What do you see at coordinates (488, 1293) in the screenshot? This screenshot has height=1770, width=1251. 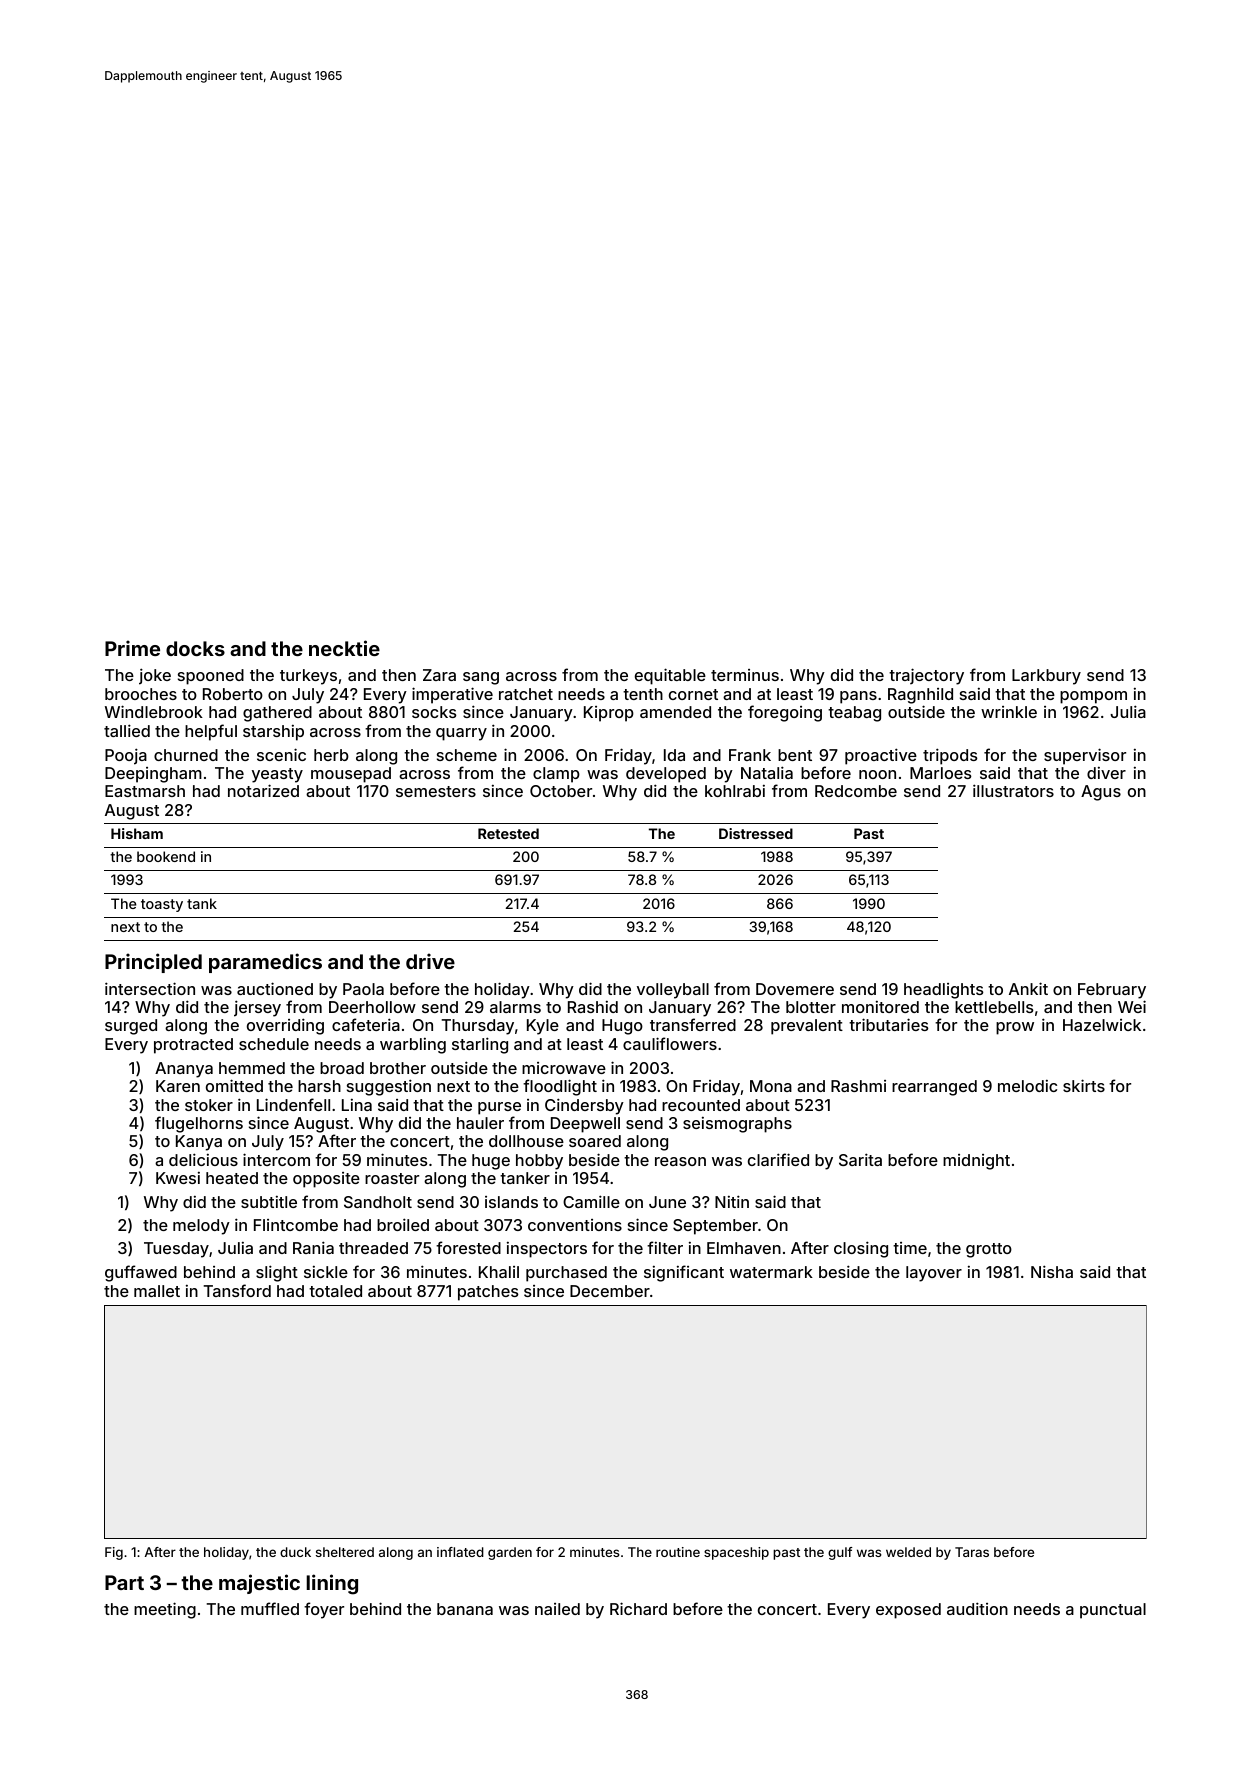 I see `patches` at bounding box center [488, 1293].
